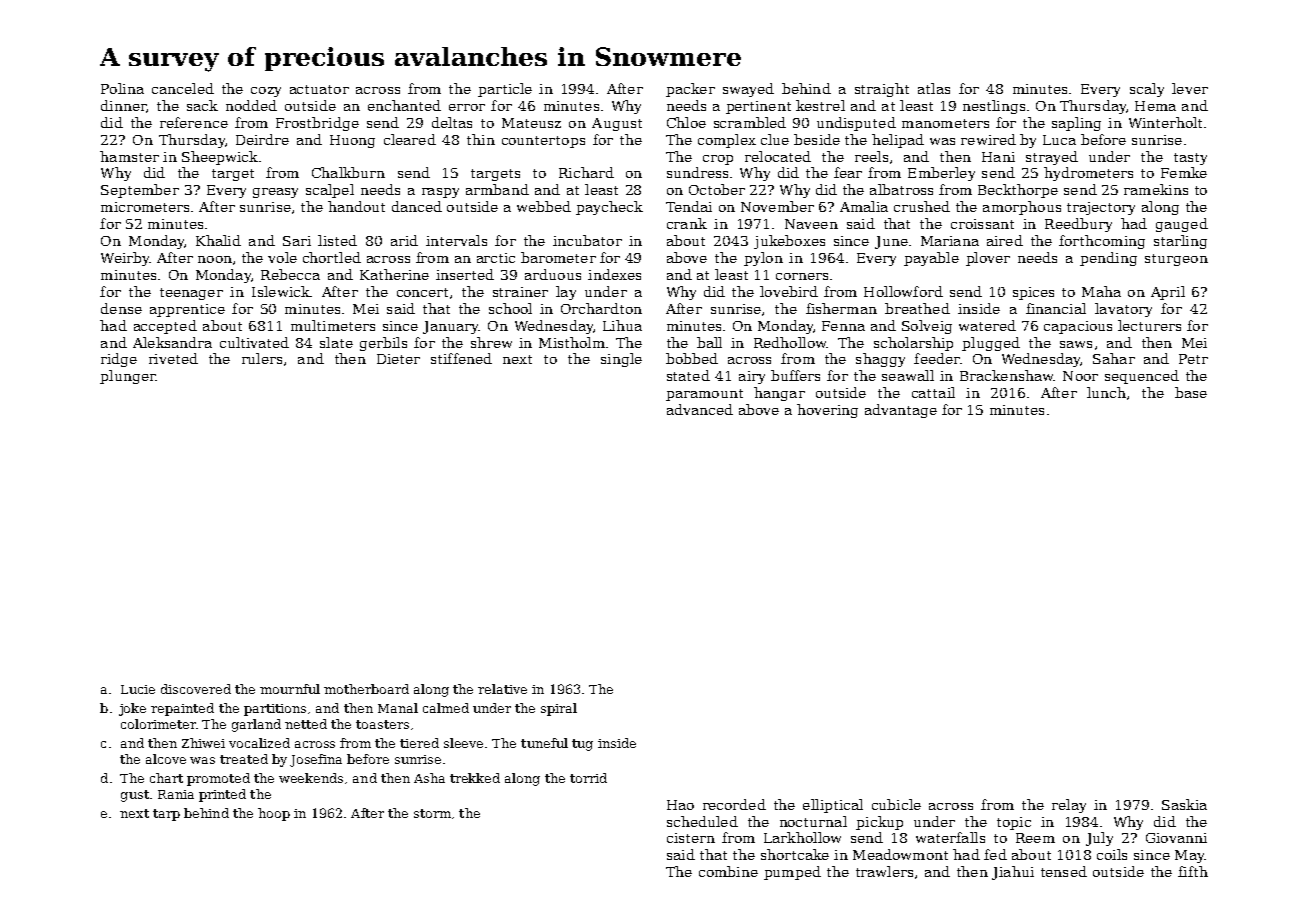 Image resolution: width=1308 pixels, height=924 pixels. Describe the element at coordinates (622, 325) in the screenshot. I see `Lihua` at that location.
